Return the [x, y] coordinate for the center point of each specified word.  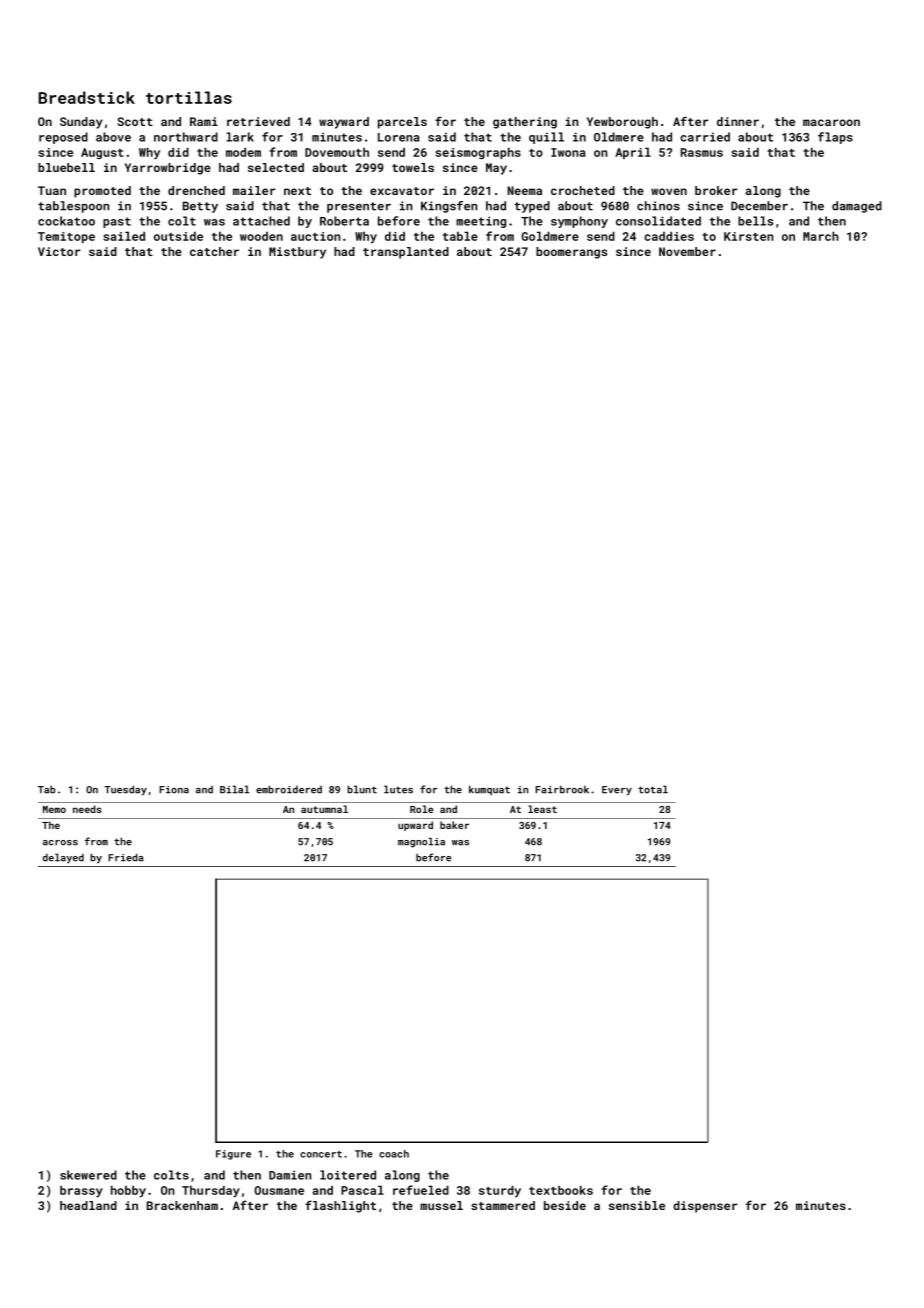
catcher [214, 251]
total [653, 789]
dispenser [705, 1207]
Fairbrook [562, 789]
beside [565, 1205]
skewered [88, 1175]
